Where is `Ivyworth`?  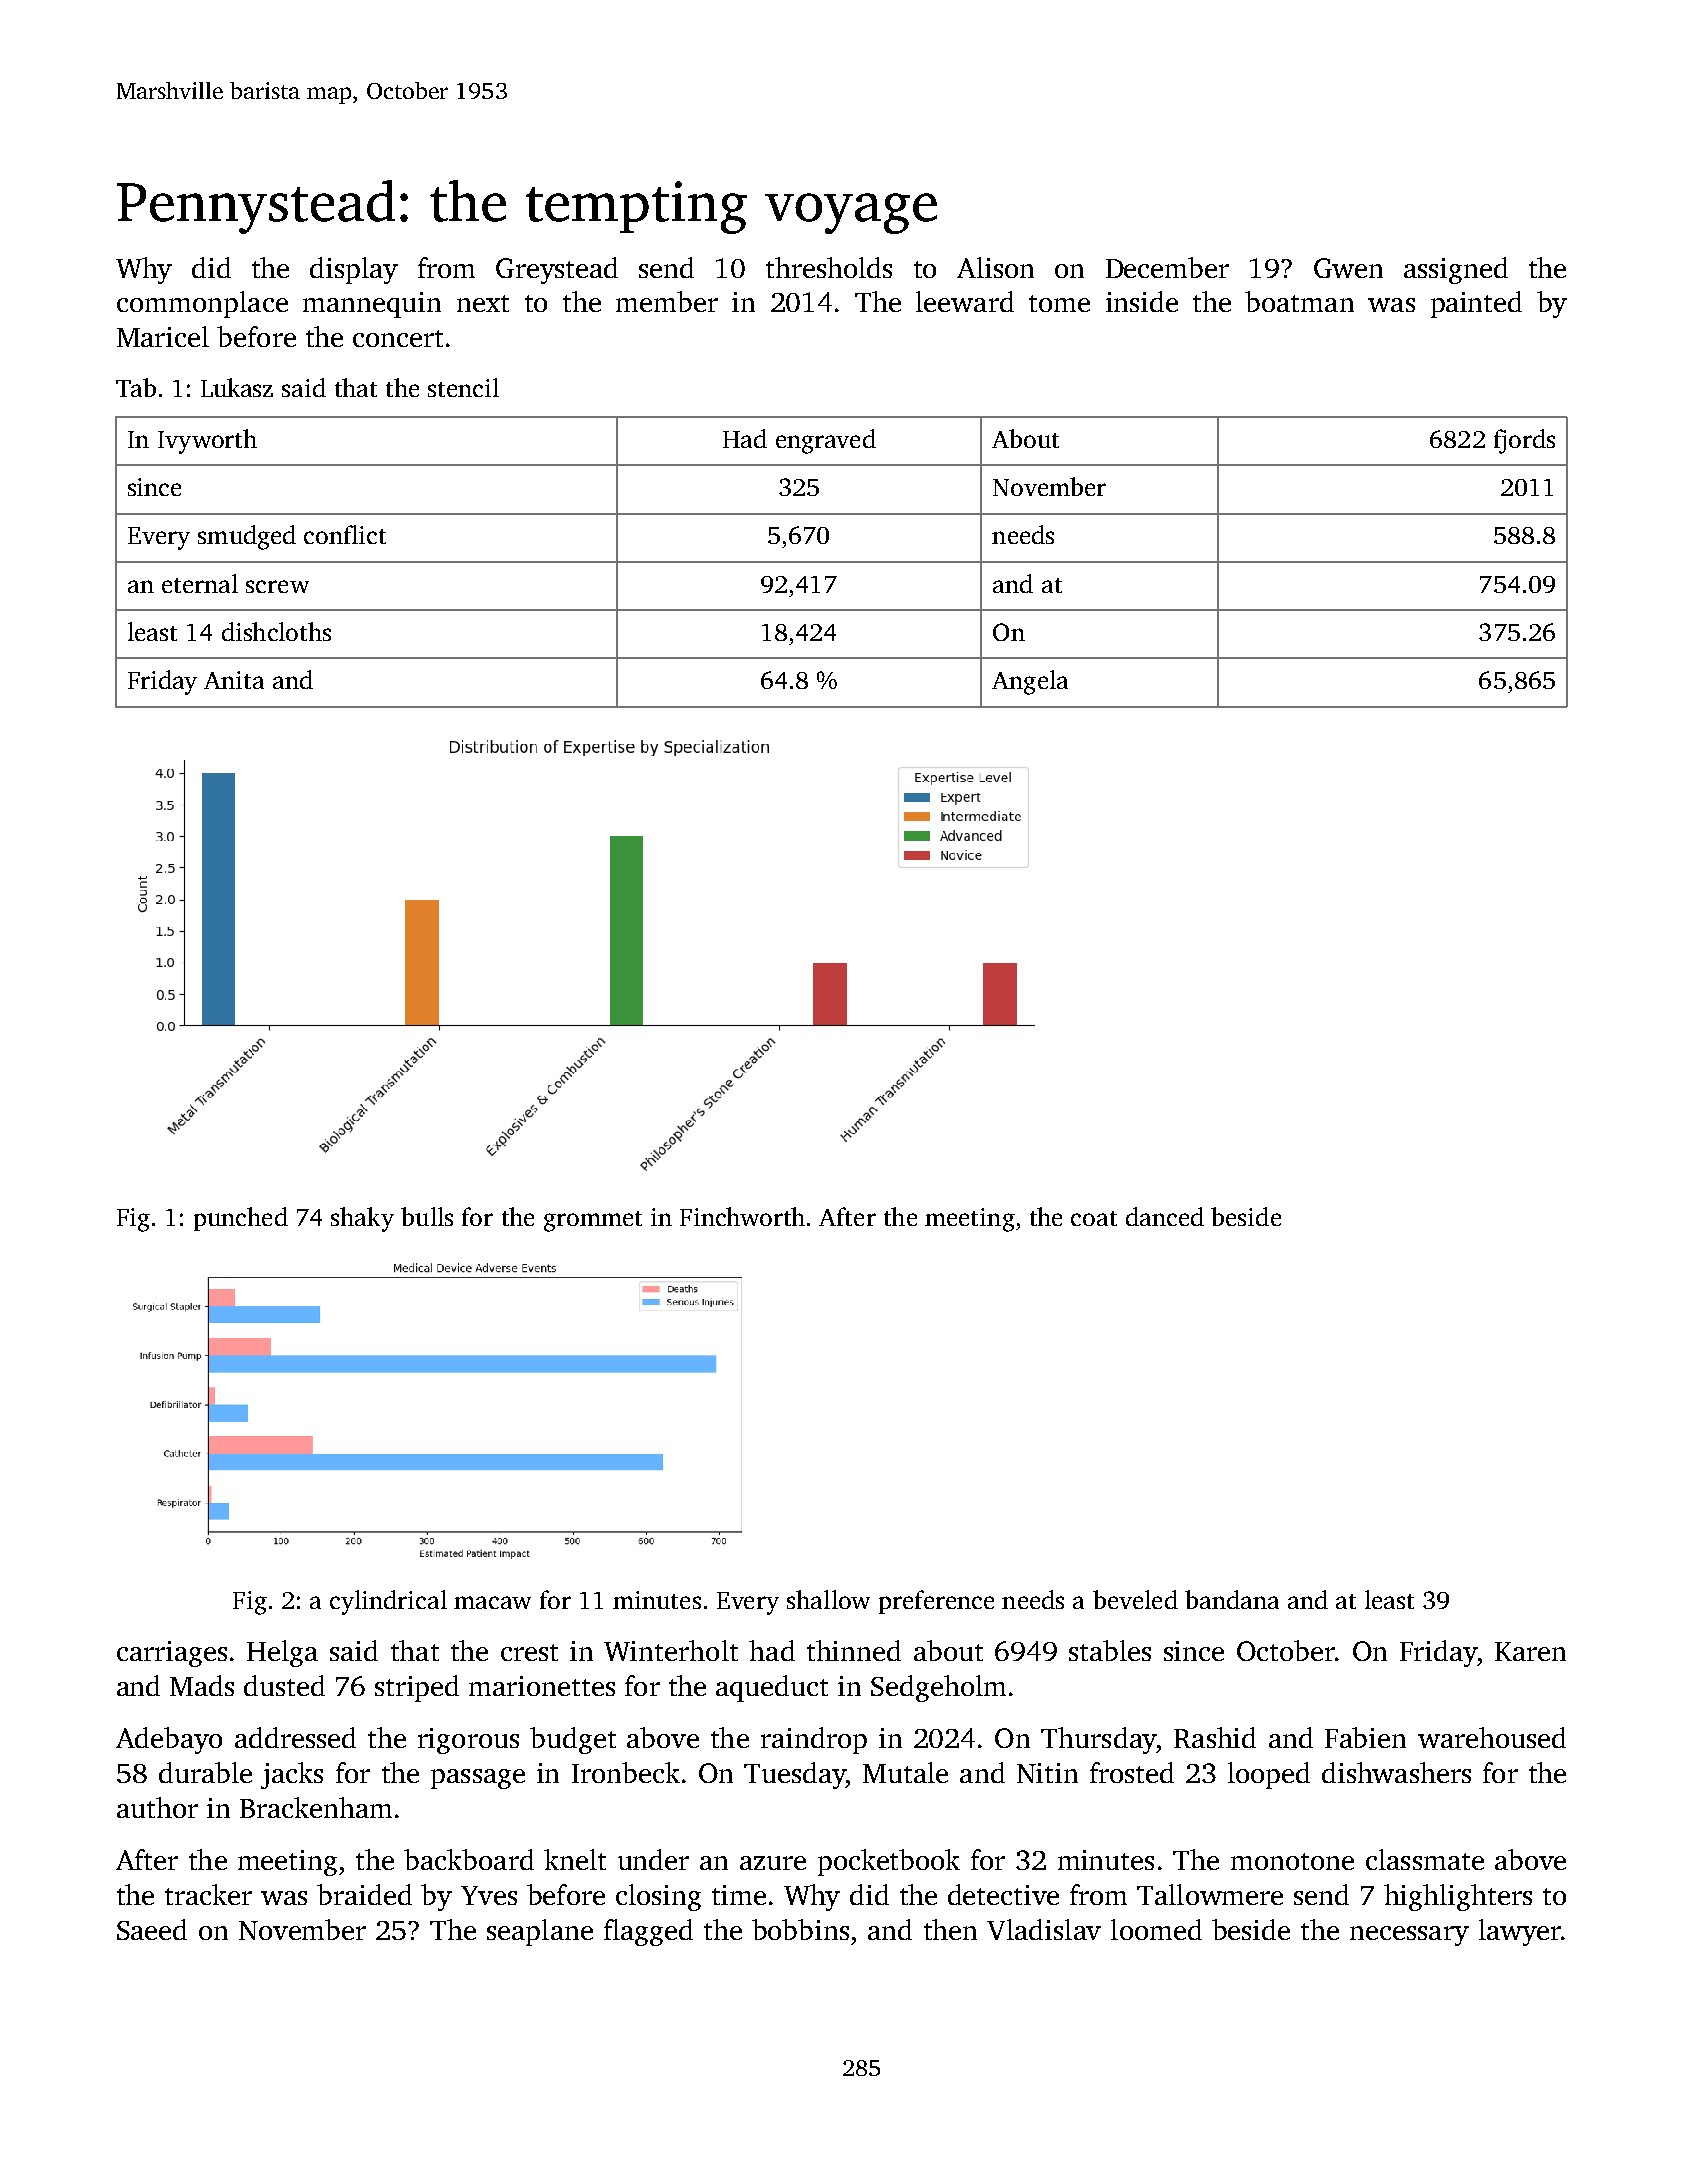
Ivyworth is located at coordinates (207, 441).
